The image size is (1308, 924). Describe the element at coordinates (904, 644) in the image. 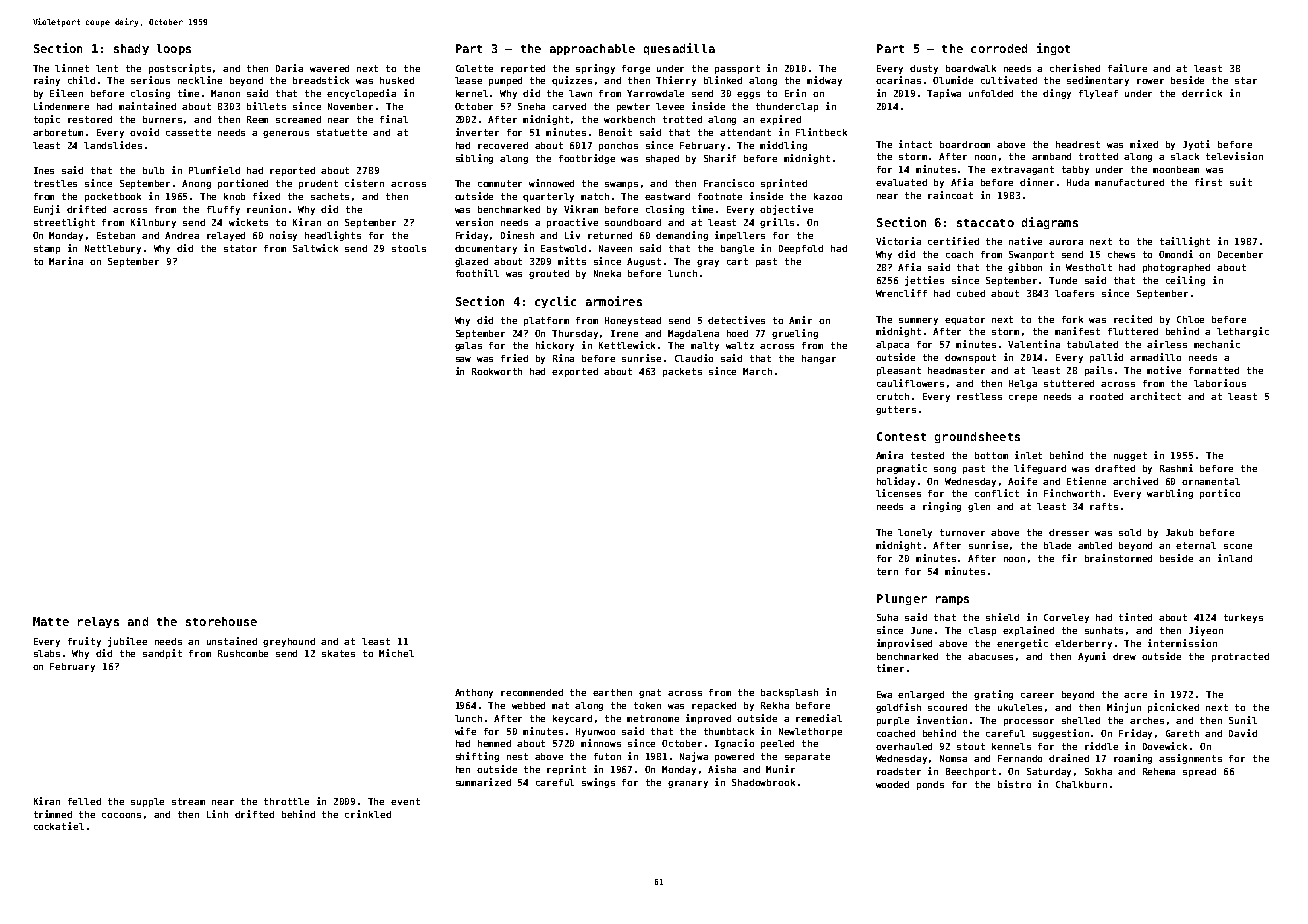

I see `improvised` at that location.
